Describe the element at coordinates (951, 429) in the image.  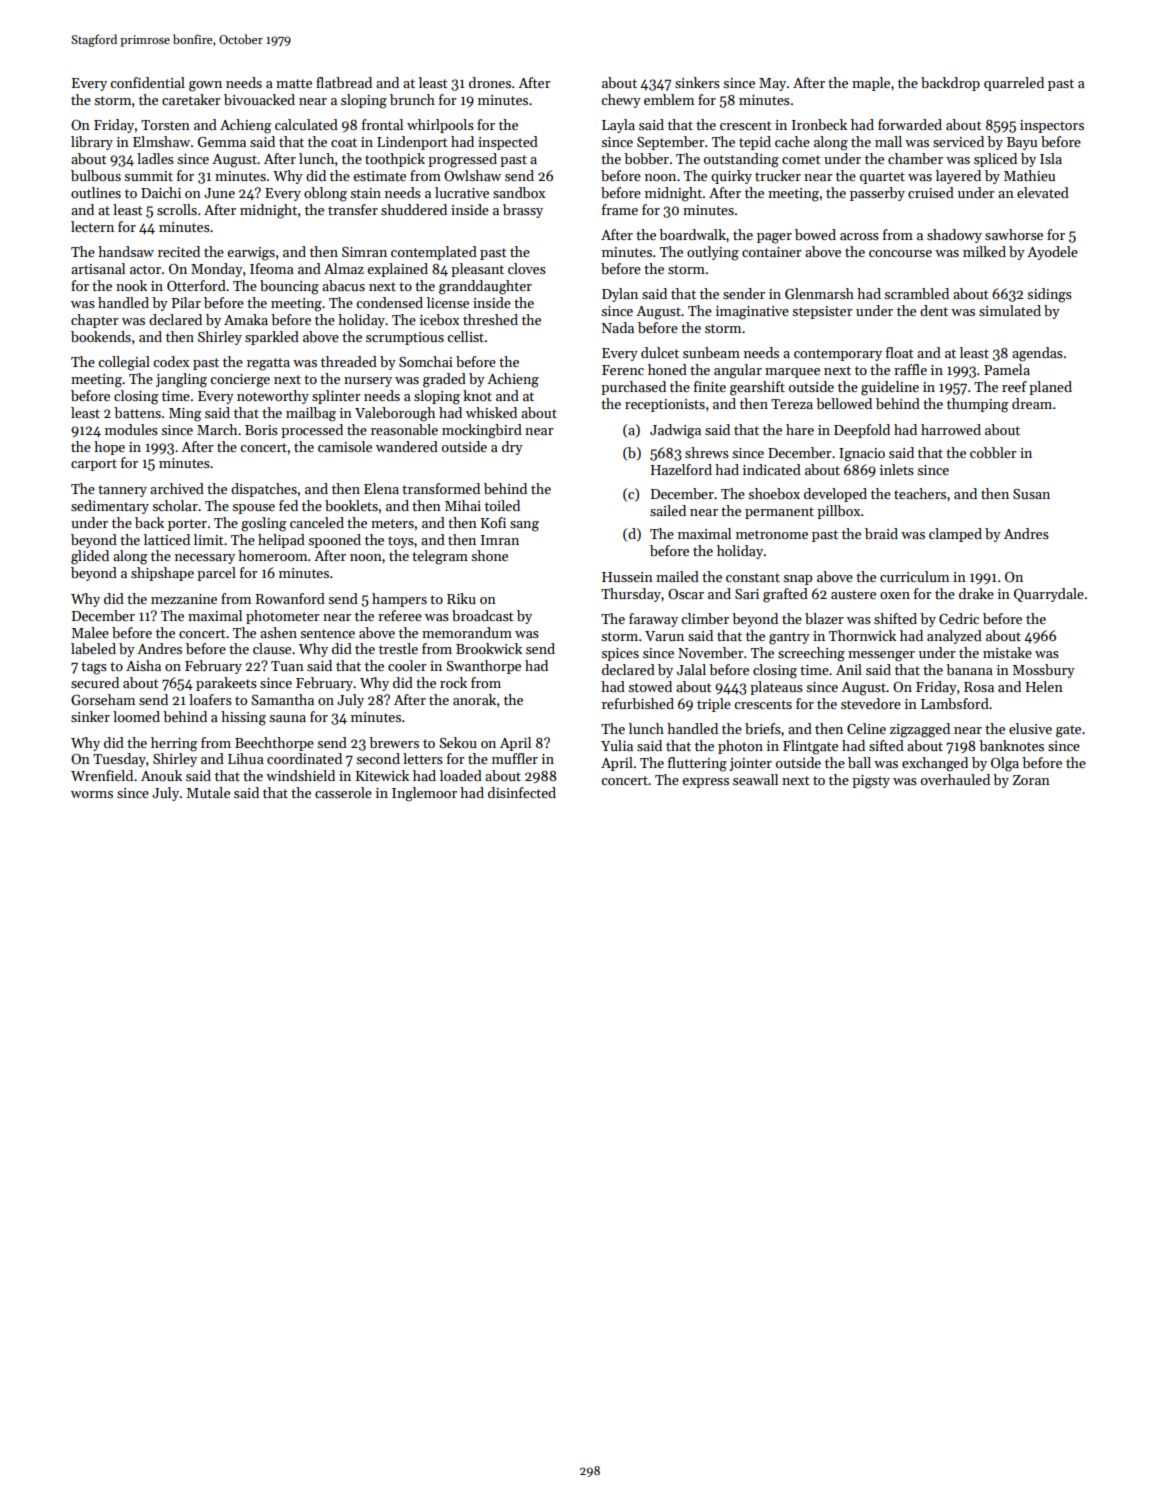
I see `harrowed` at that location.
